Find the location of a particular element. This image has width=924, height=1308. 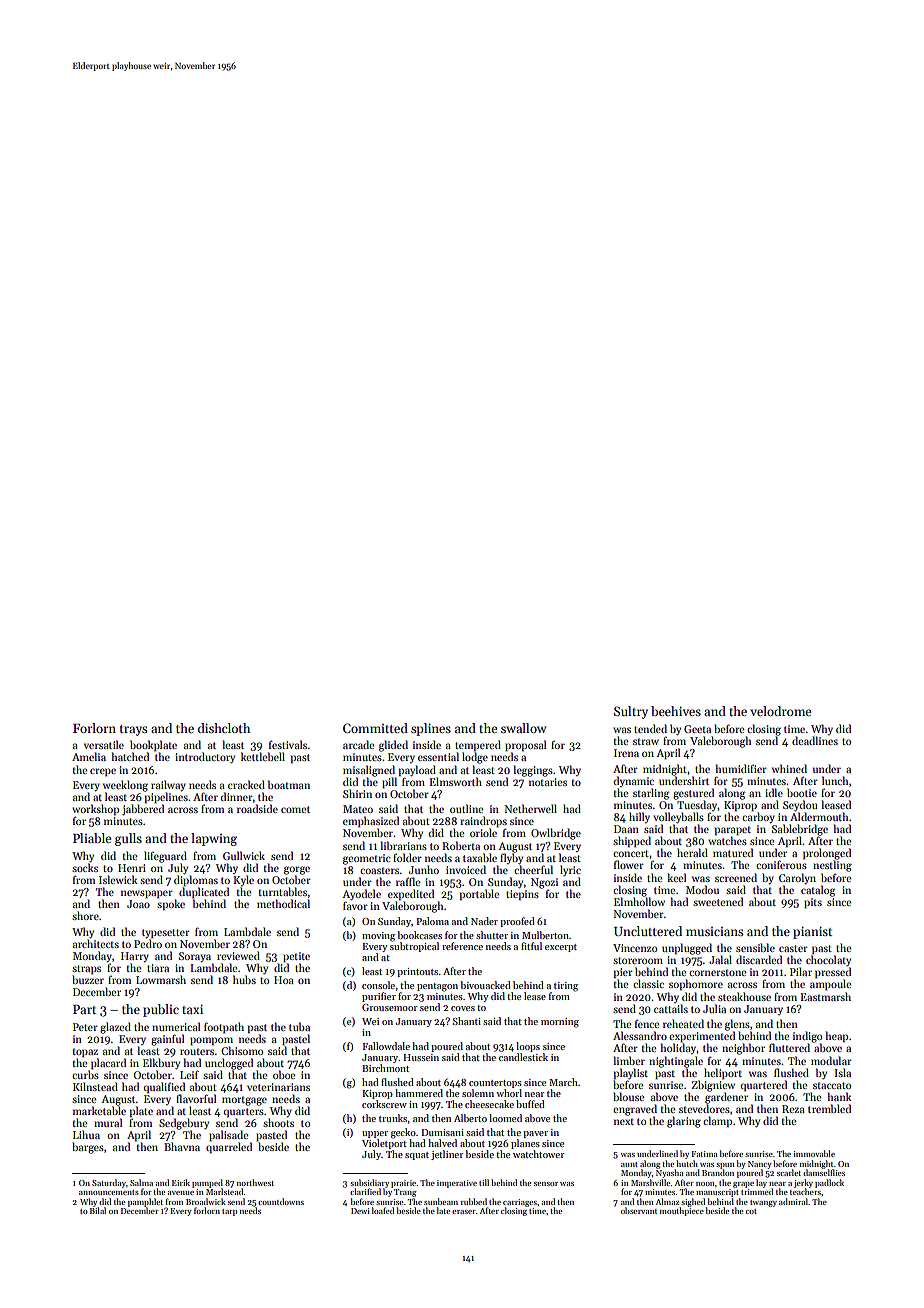

Dewi is located at coordinates (360, 1211).
